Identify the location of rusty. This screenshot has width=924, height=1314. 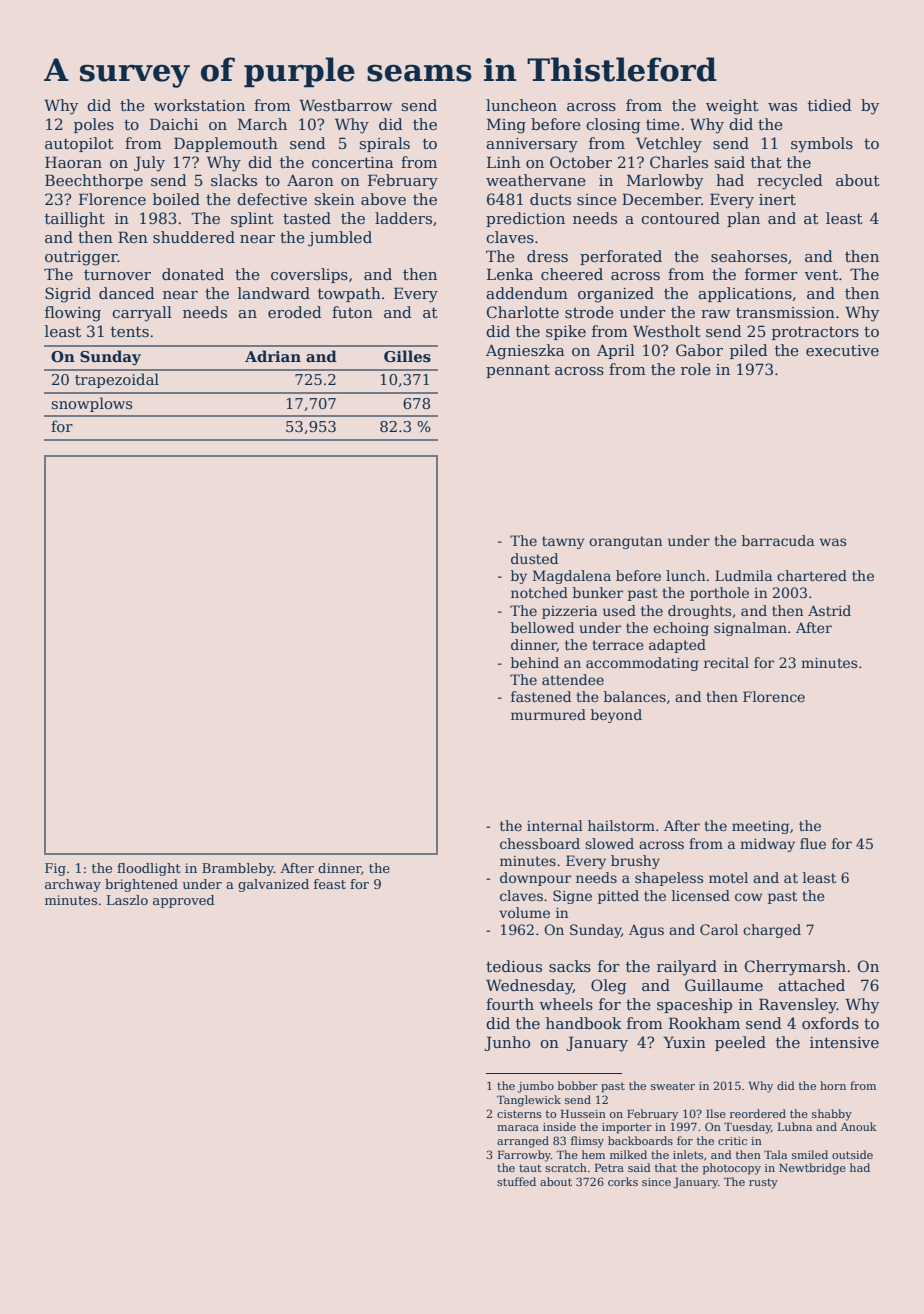
(763, 1183).
